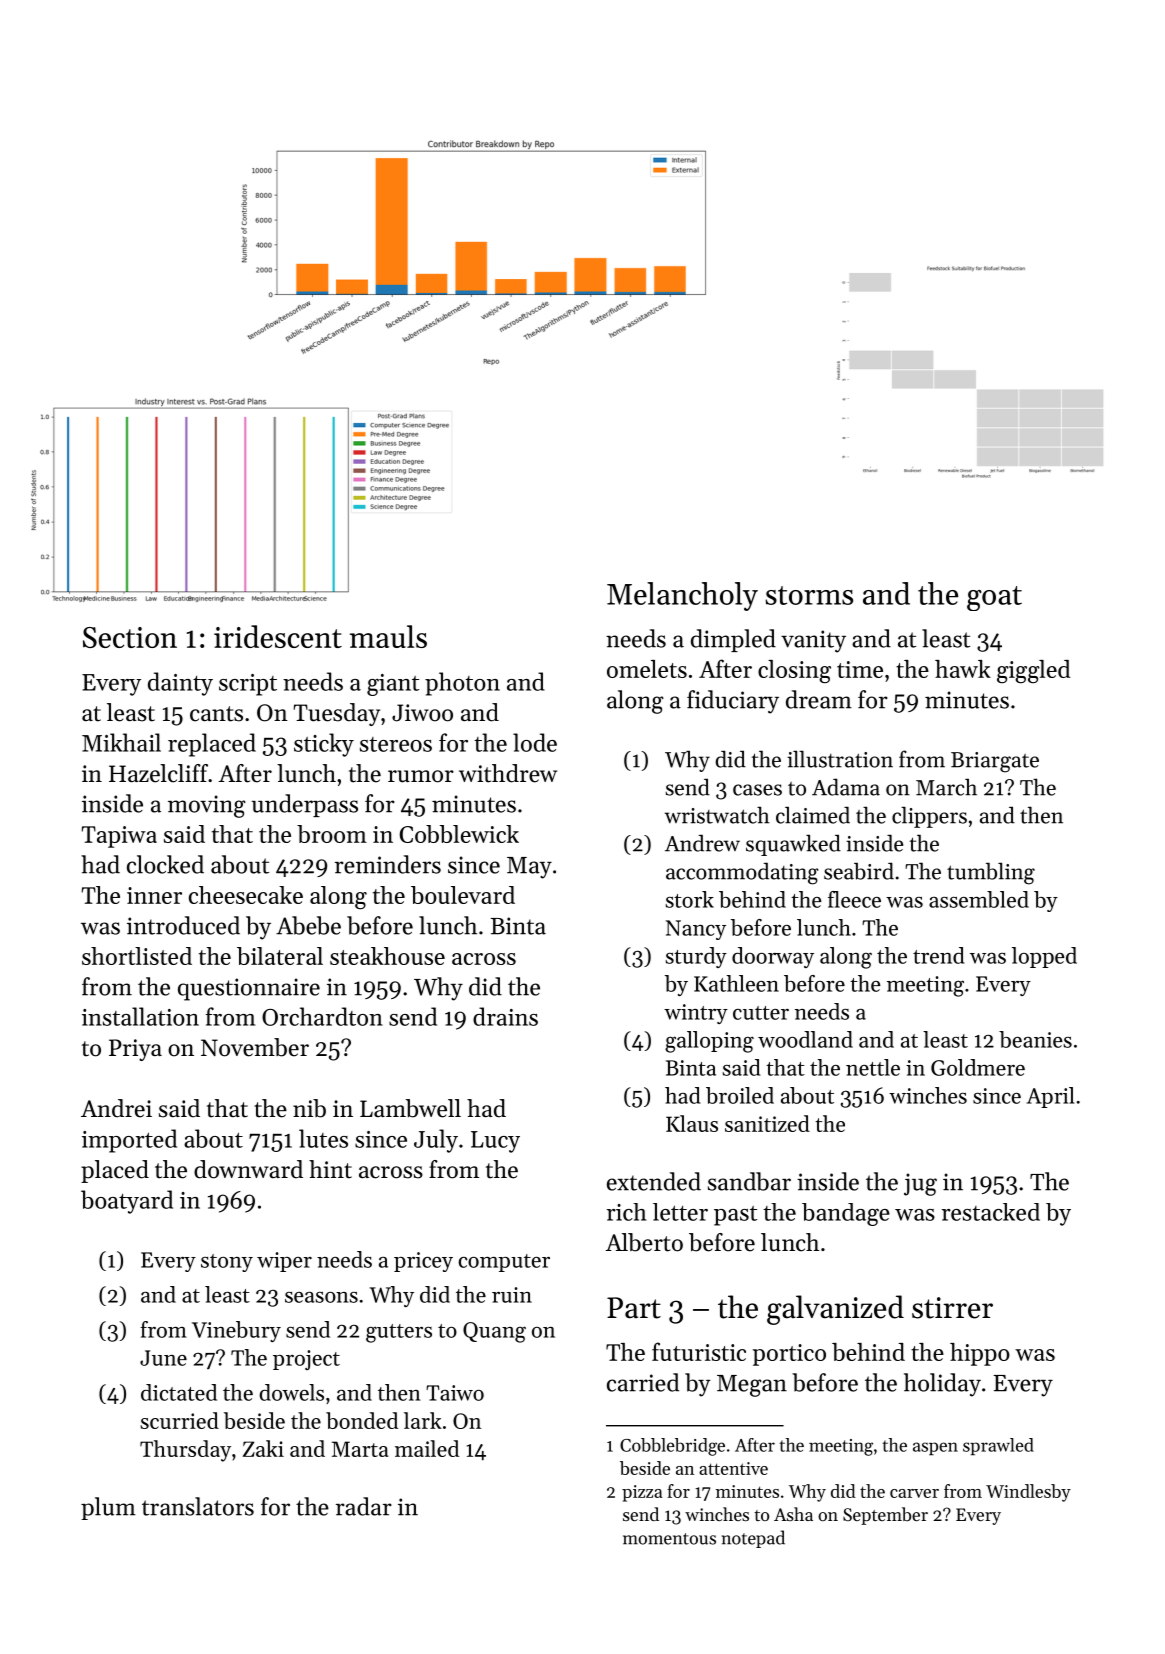  I want to click on plum, so click(108, 1508).
